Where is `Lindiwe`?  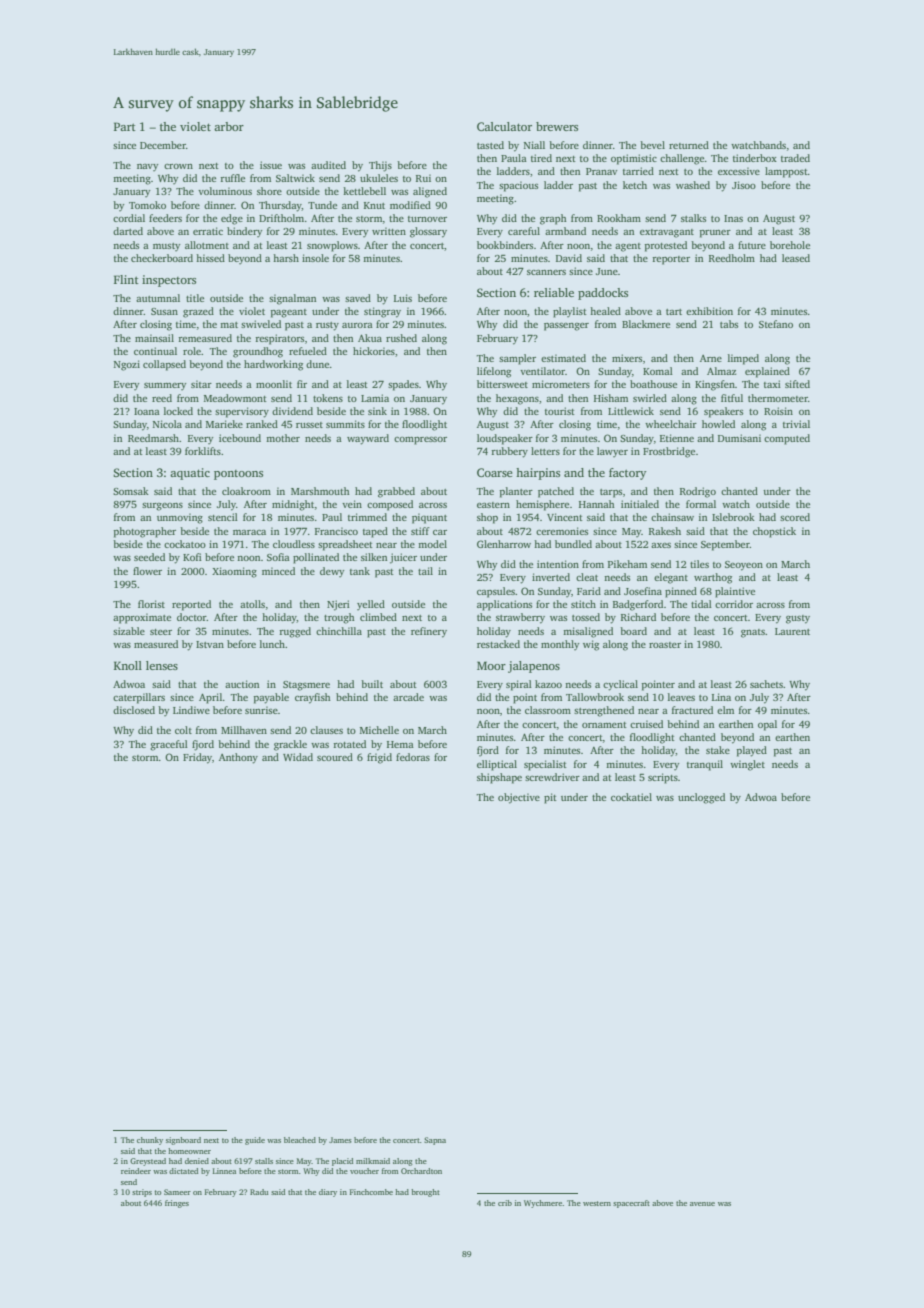 Lindiwe is located at coordinates (191, 710).
